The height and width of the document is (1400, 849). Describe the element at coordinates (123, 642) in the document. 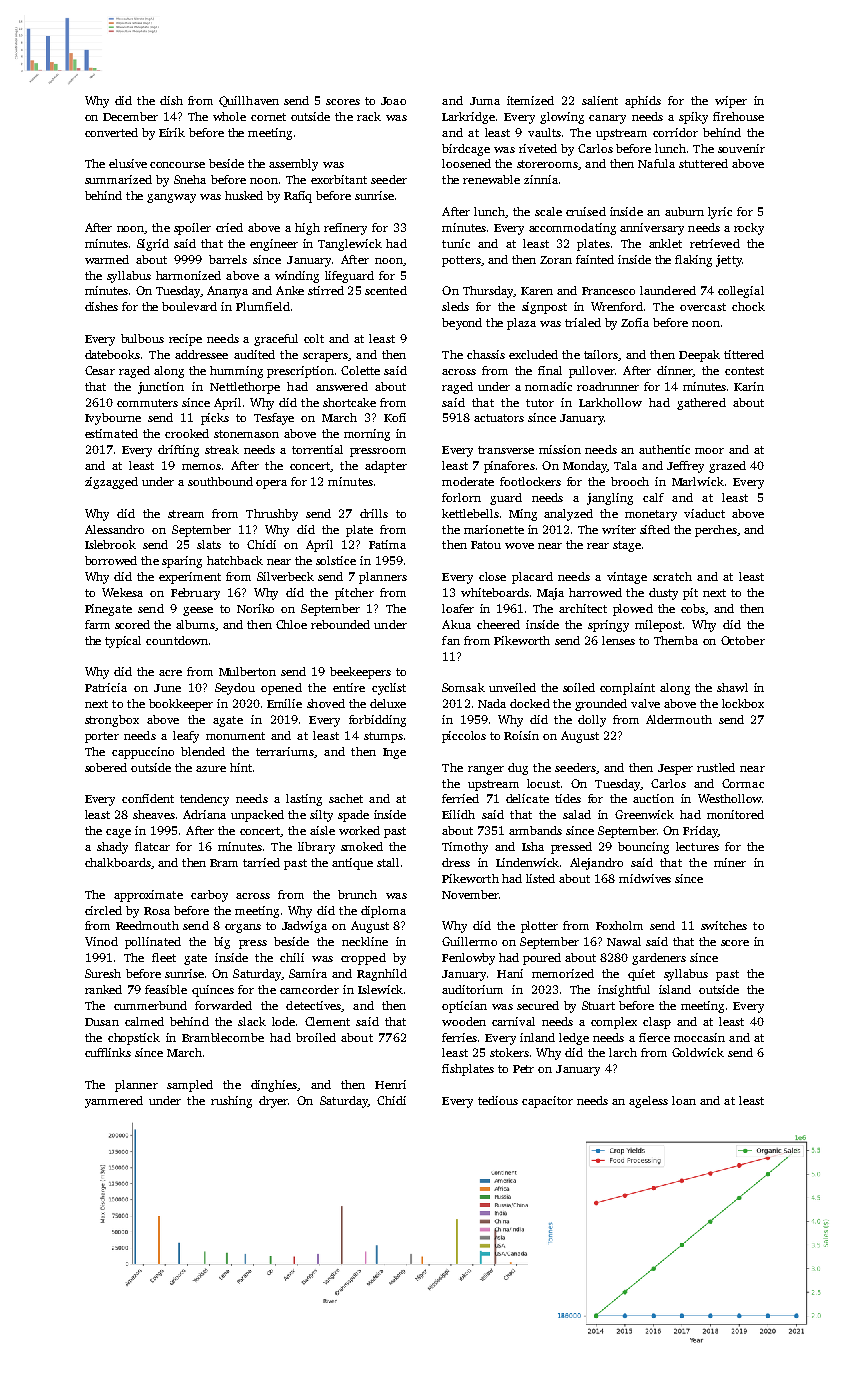

I see `typical` at that location.
